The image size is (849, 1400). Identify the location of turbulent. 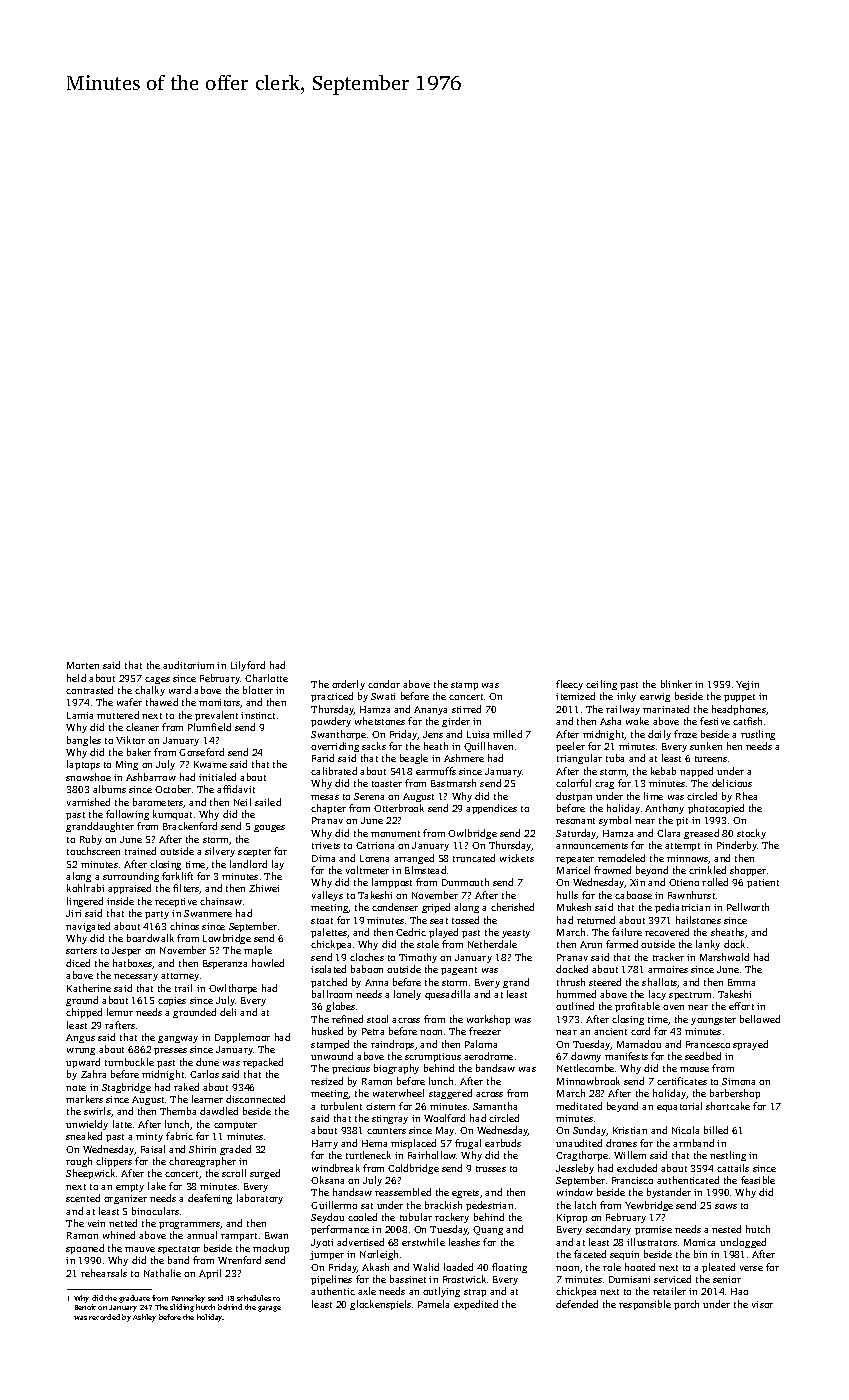
(341, 1106).
